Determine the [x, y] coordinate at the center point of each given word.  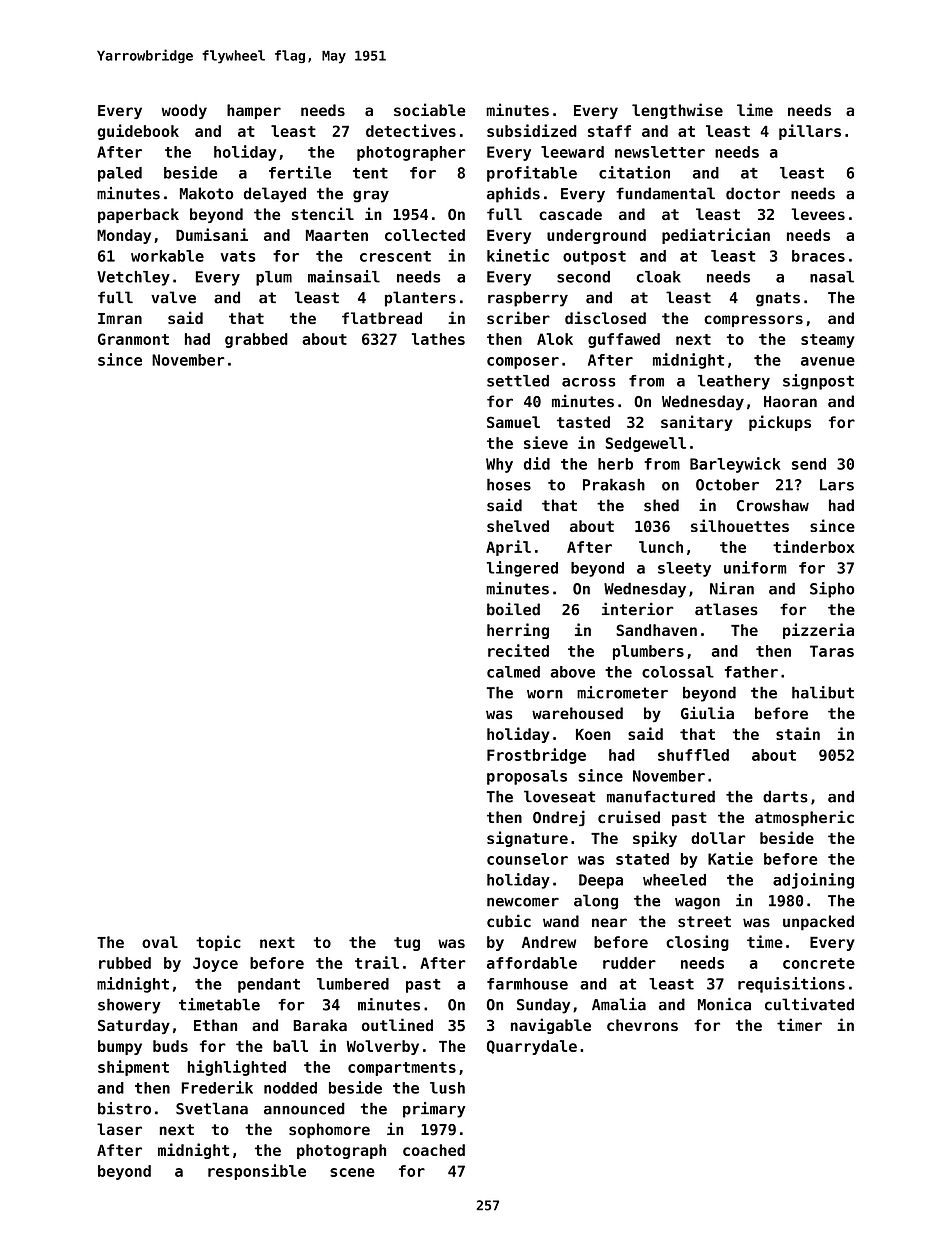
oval [160, 942]
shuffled [693, 755]
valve [173, 297]
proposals [527, 777]
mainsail [344, 276]
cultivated [809, 1004]
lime [755, 109]
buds [170, 1046]
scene [352, 1172]
